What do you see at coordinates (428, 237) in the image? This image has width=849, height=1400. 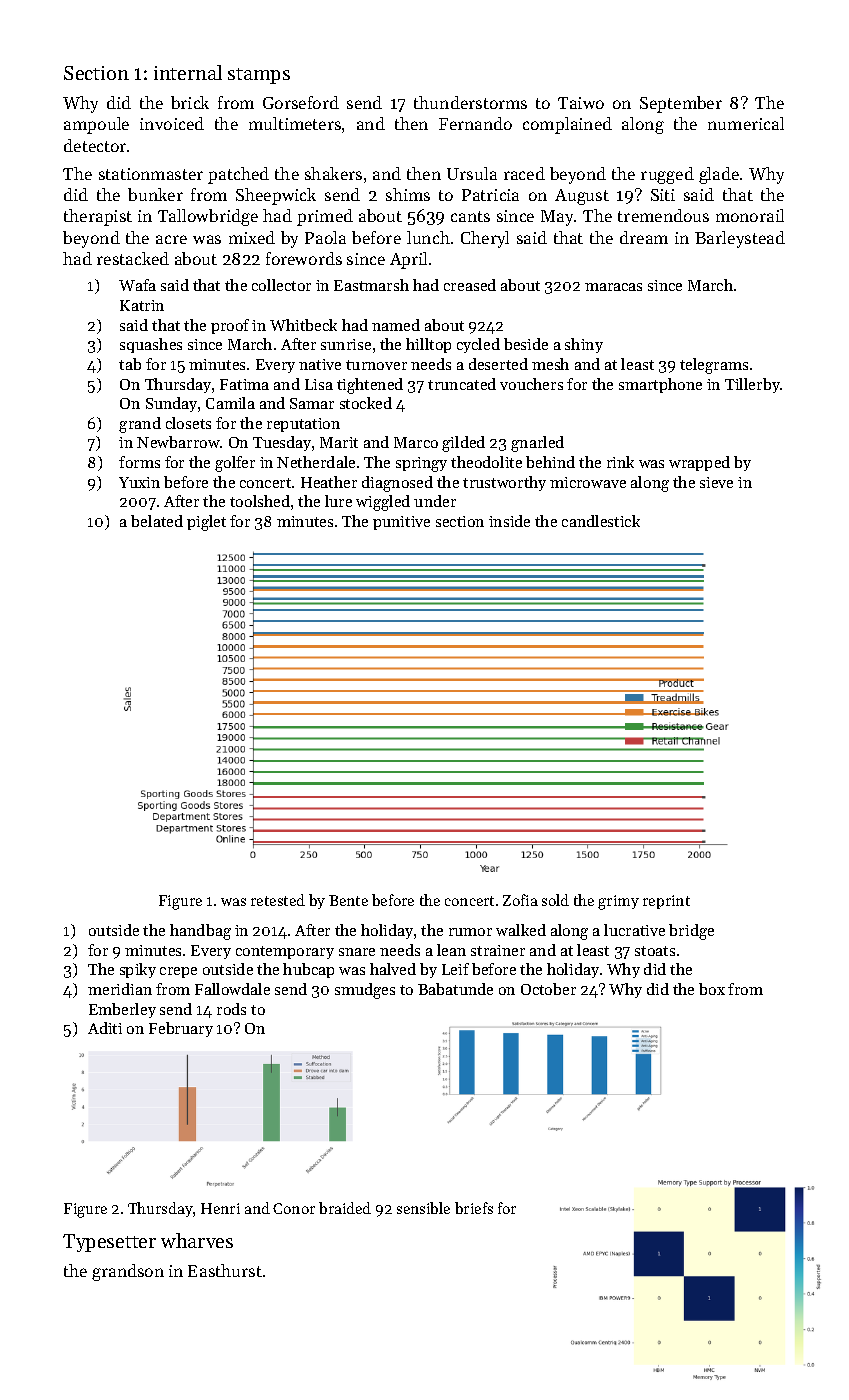 I see `lunch` at bounding box center [428, 237].
